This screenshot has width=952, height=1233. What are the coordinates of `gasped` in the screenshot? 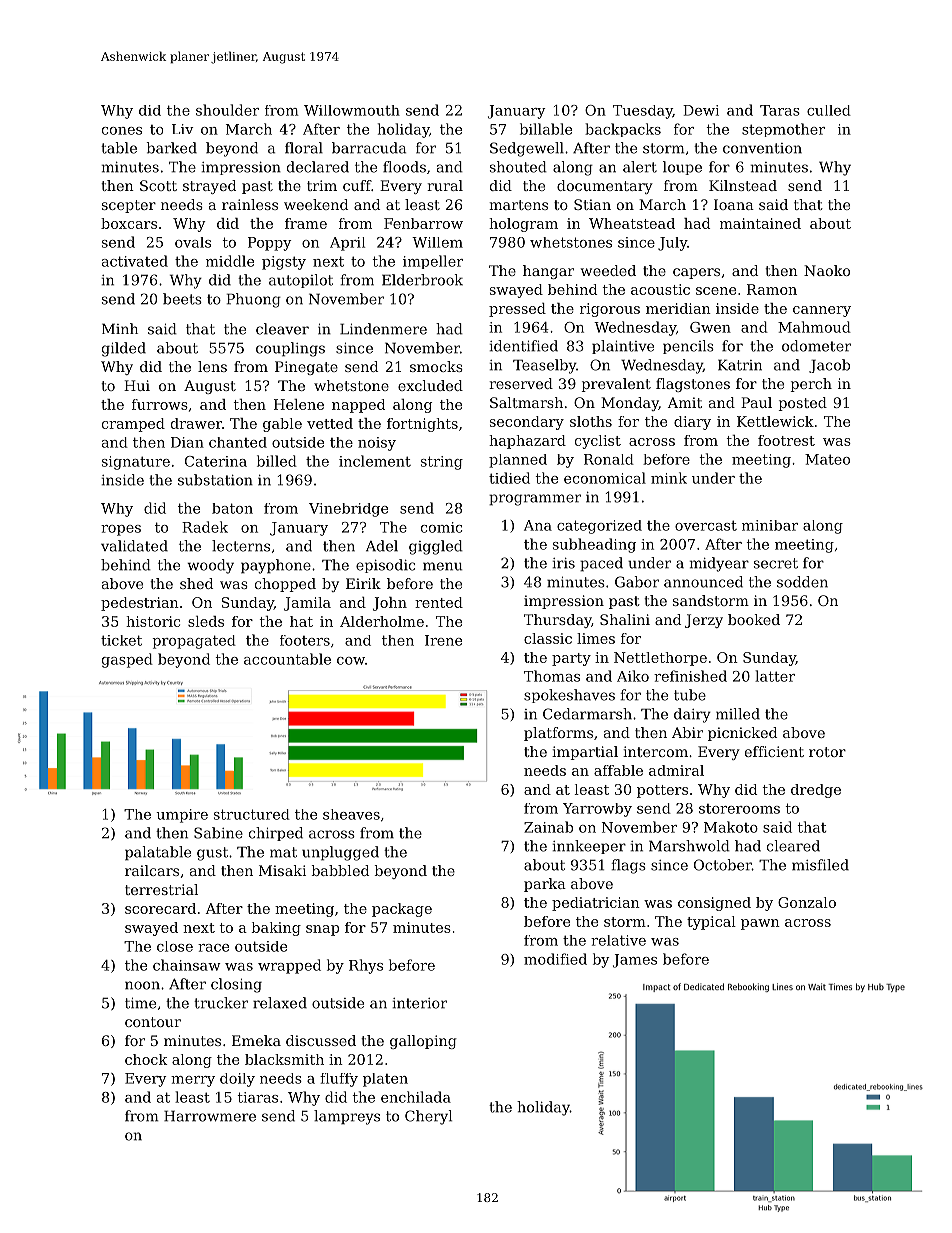 It's located at (127, 660).
